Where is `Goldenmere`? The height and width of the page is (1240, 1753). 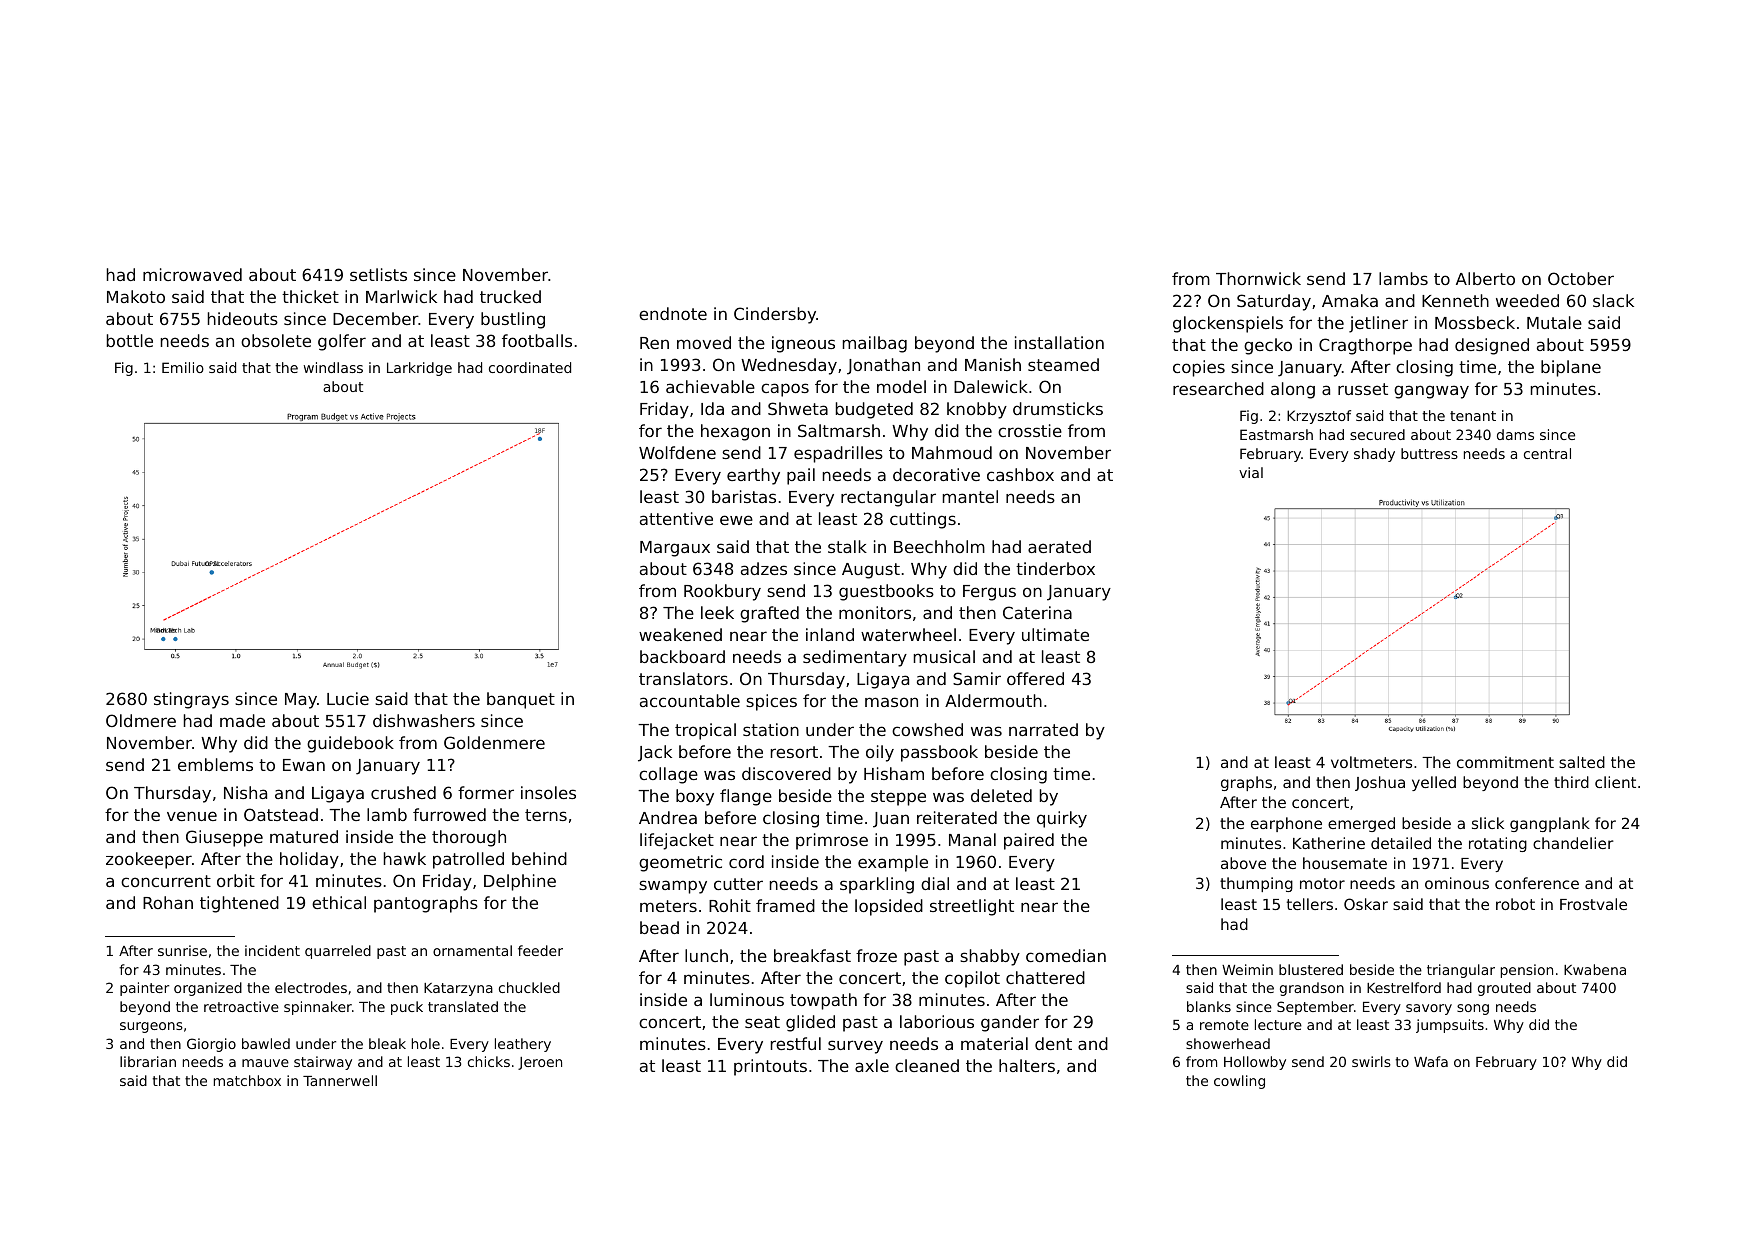
Goldenmere is located at coordinates (494, 742).
